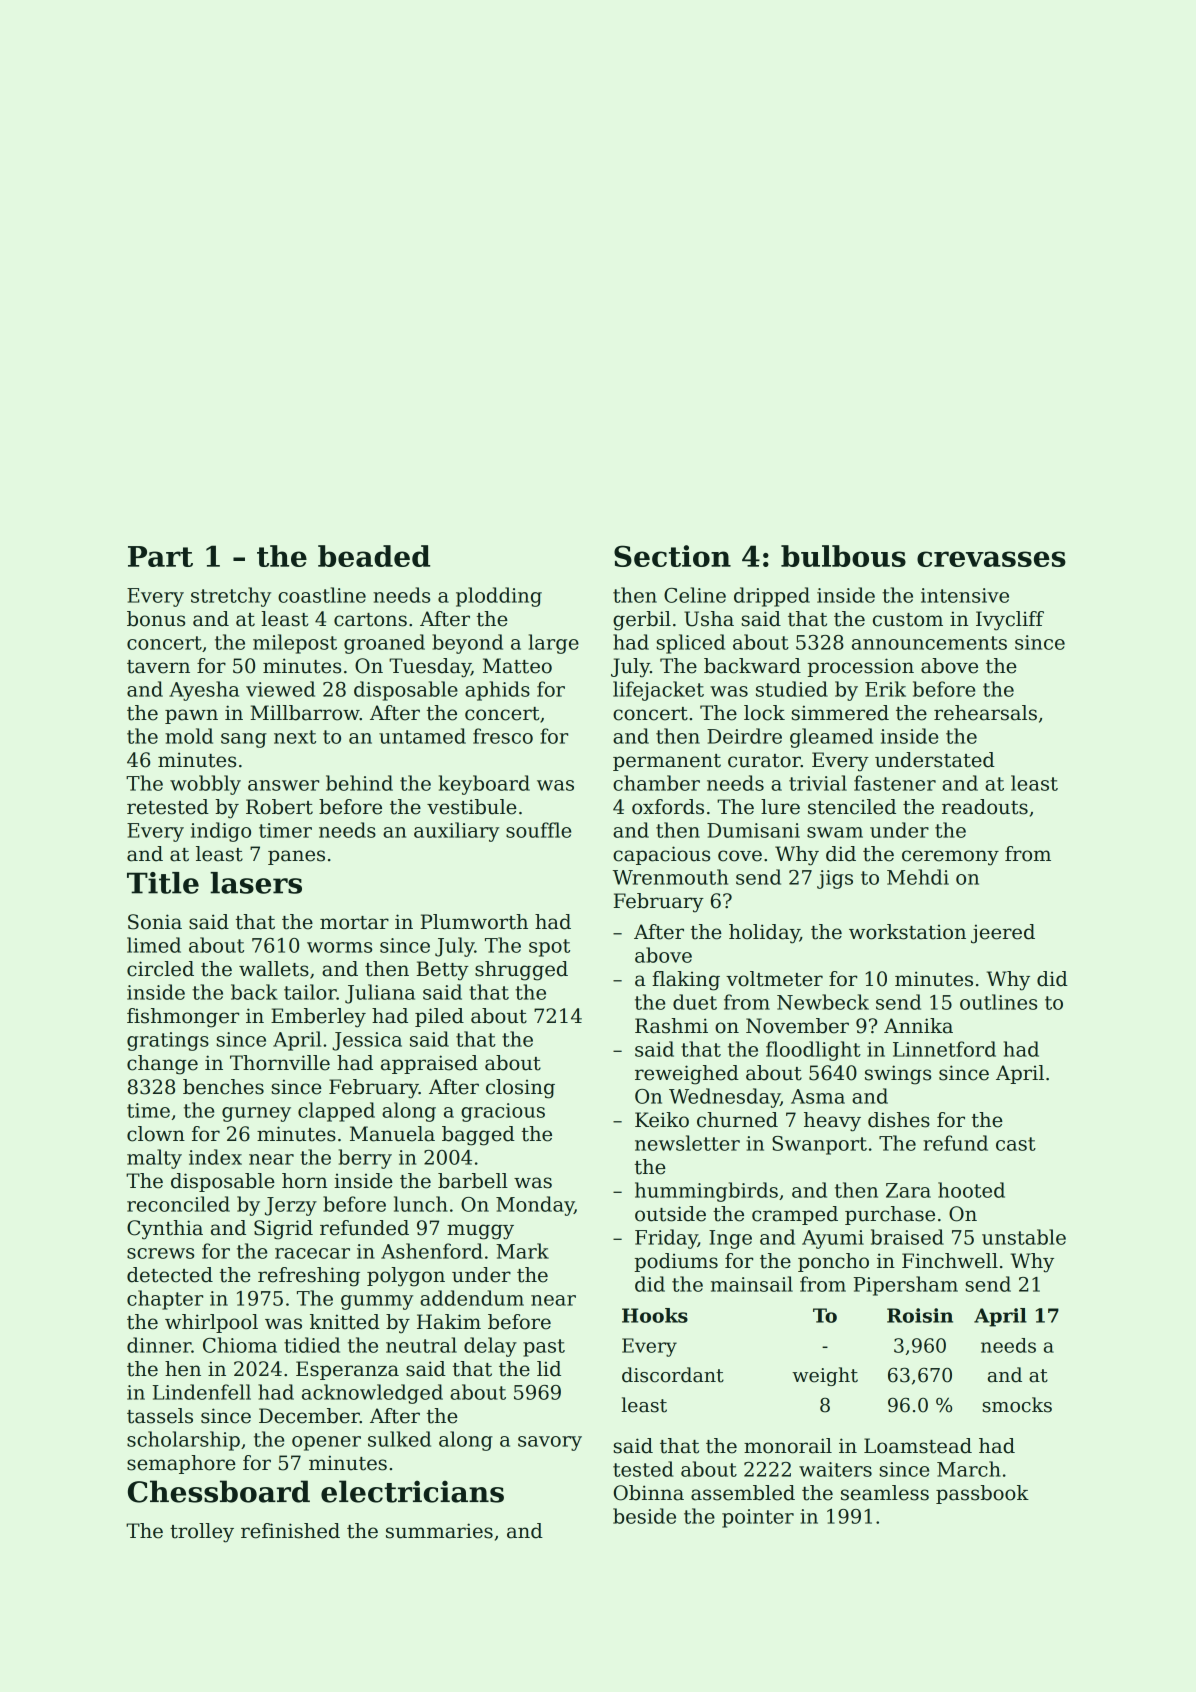 Image resolution: width=1196 pixels, height=1692 pixels. Describe the element at coordinates (374, 556) in the page. I see `beaded` at that location.
